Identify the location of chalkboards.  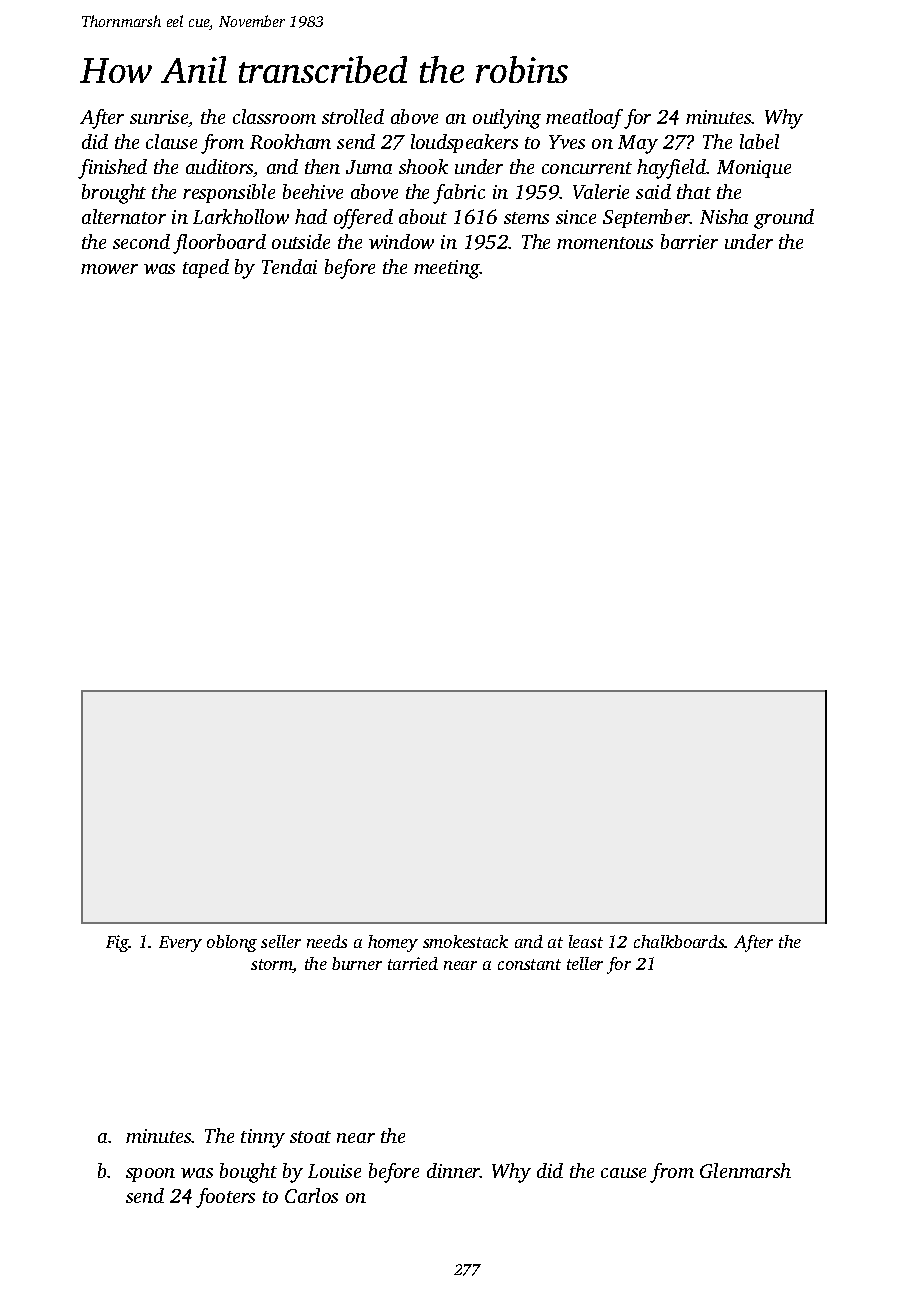
(679, 941).
